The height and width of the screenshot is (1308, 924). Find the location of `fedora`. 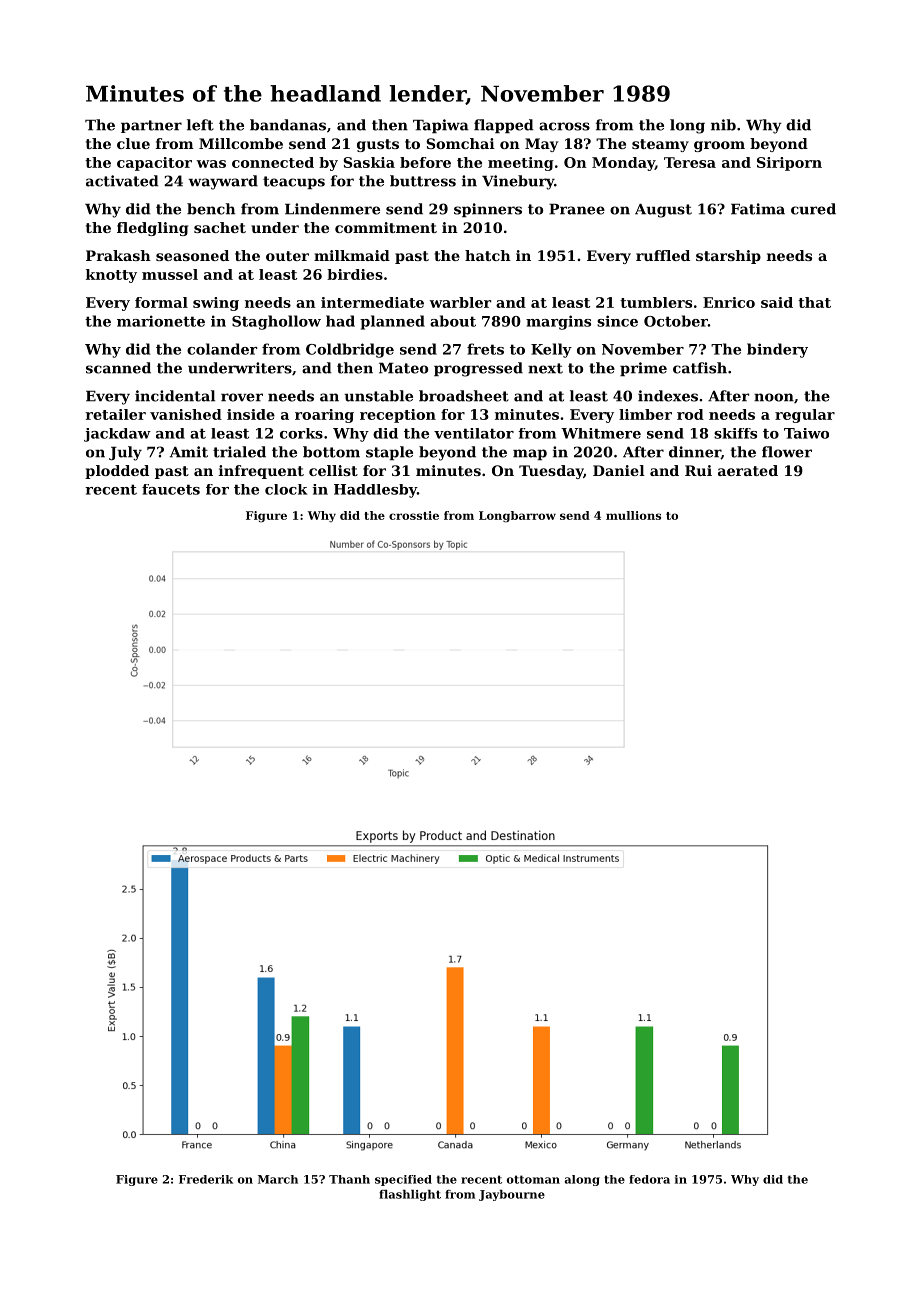

fedora is located at coordinates (649, 1179).
